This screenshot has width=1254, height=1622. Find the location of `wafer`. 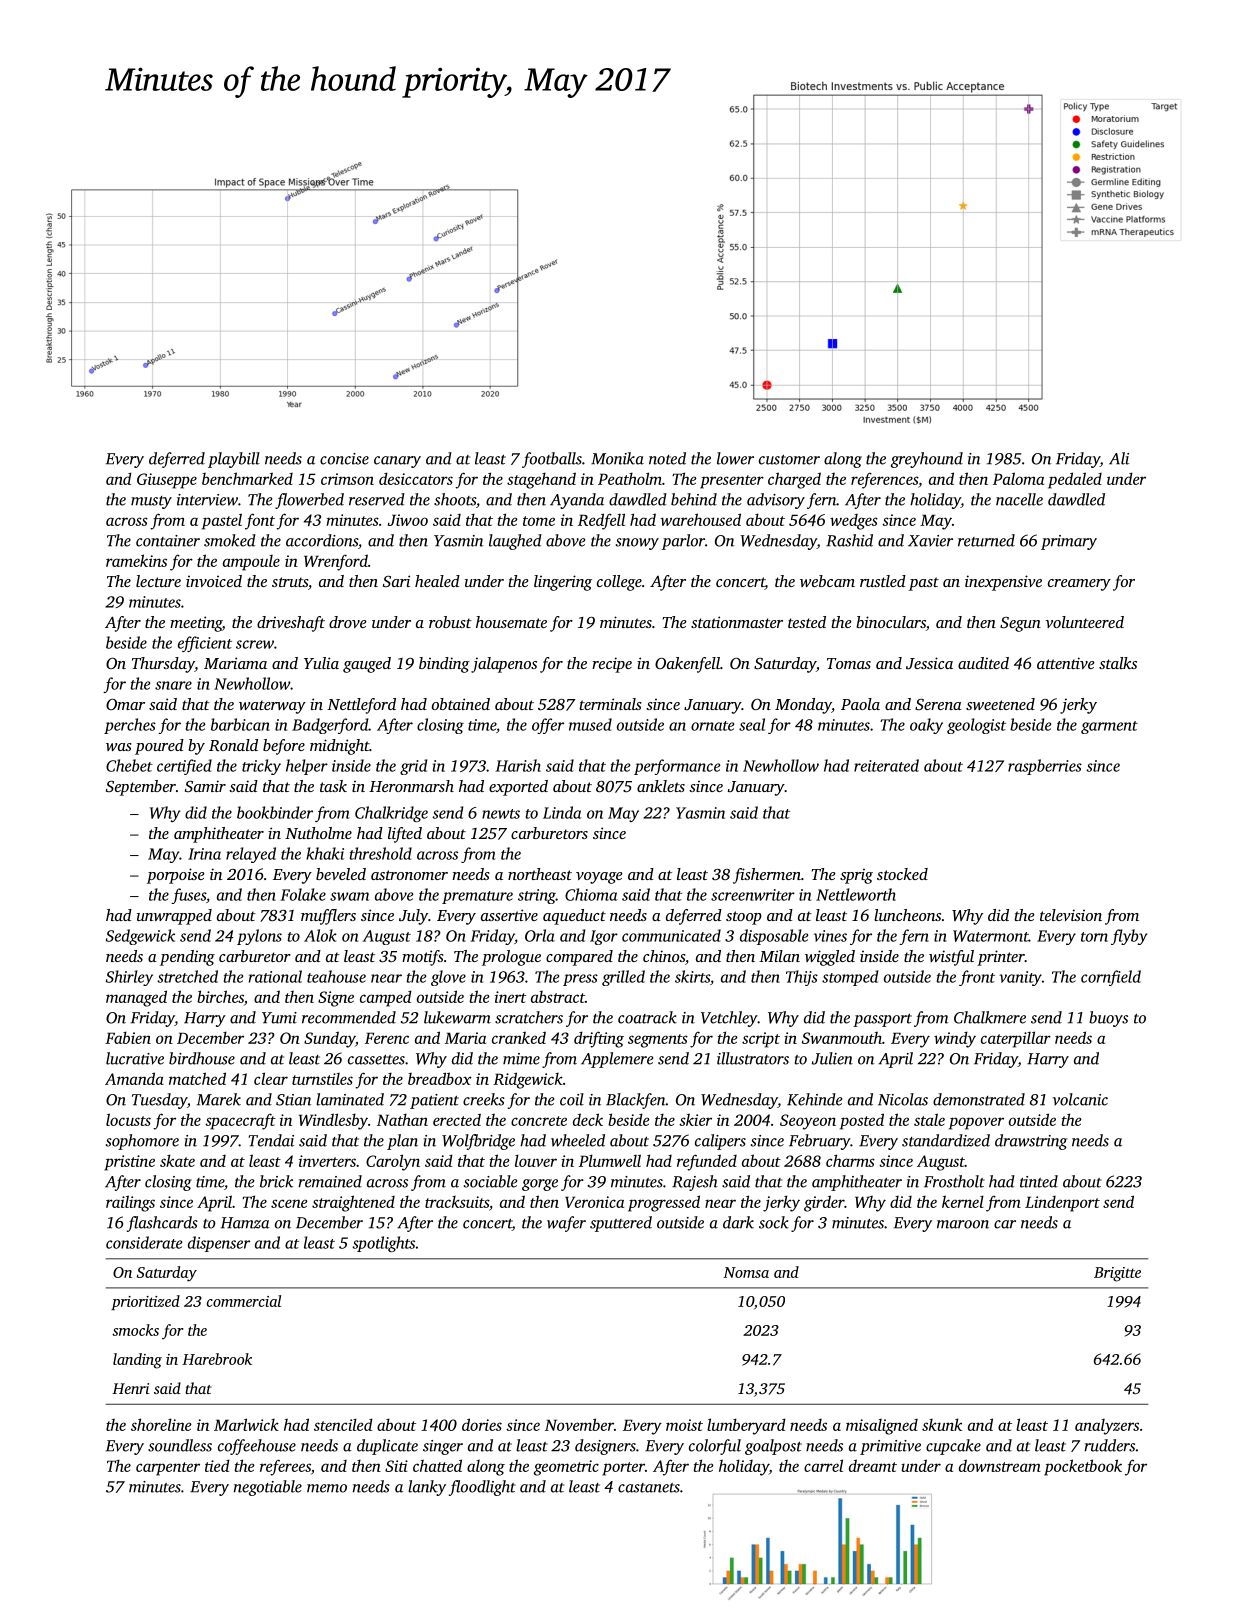

wafer is located at coordinates (566, 1224).
